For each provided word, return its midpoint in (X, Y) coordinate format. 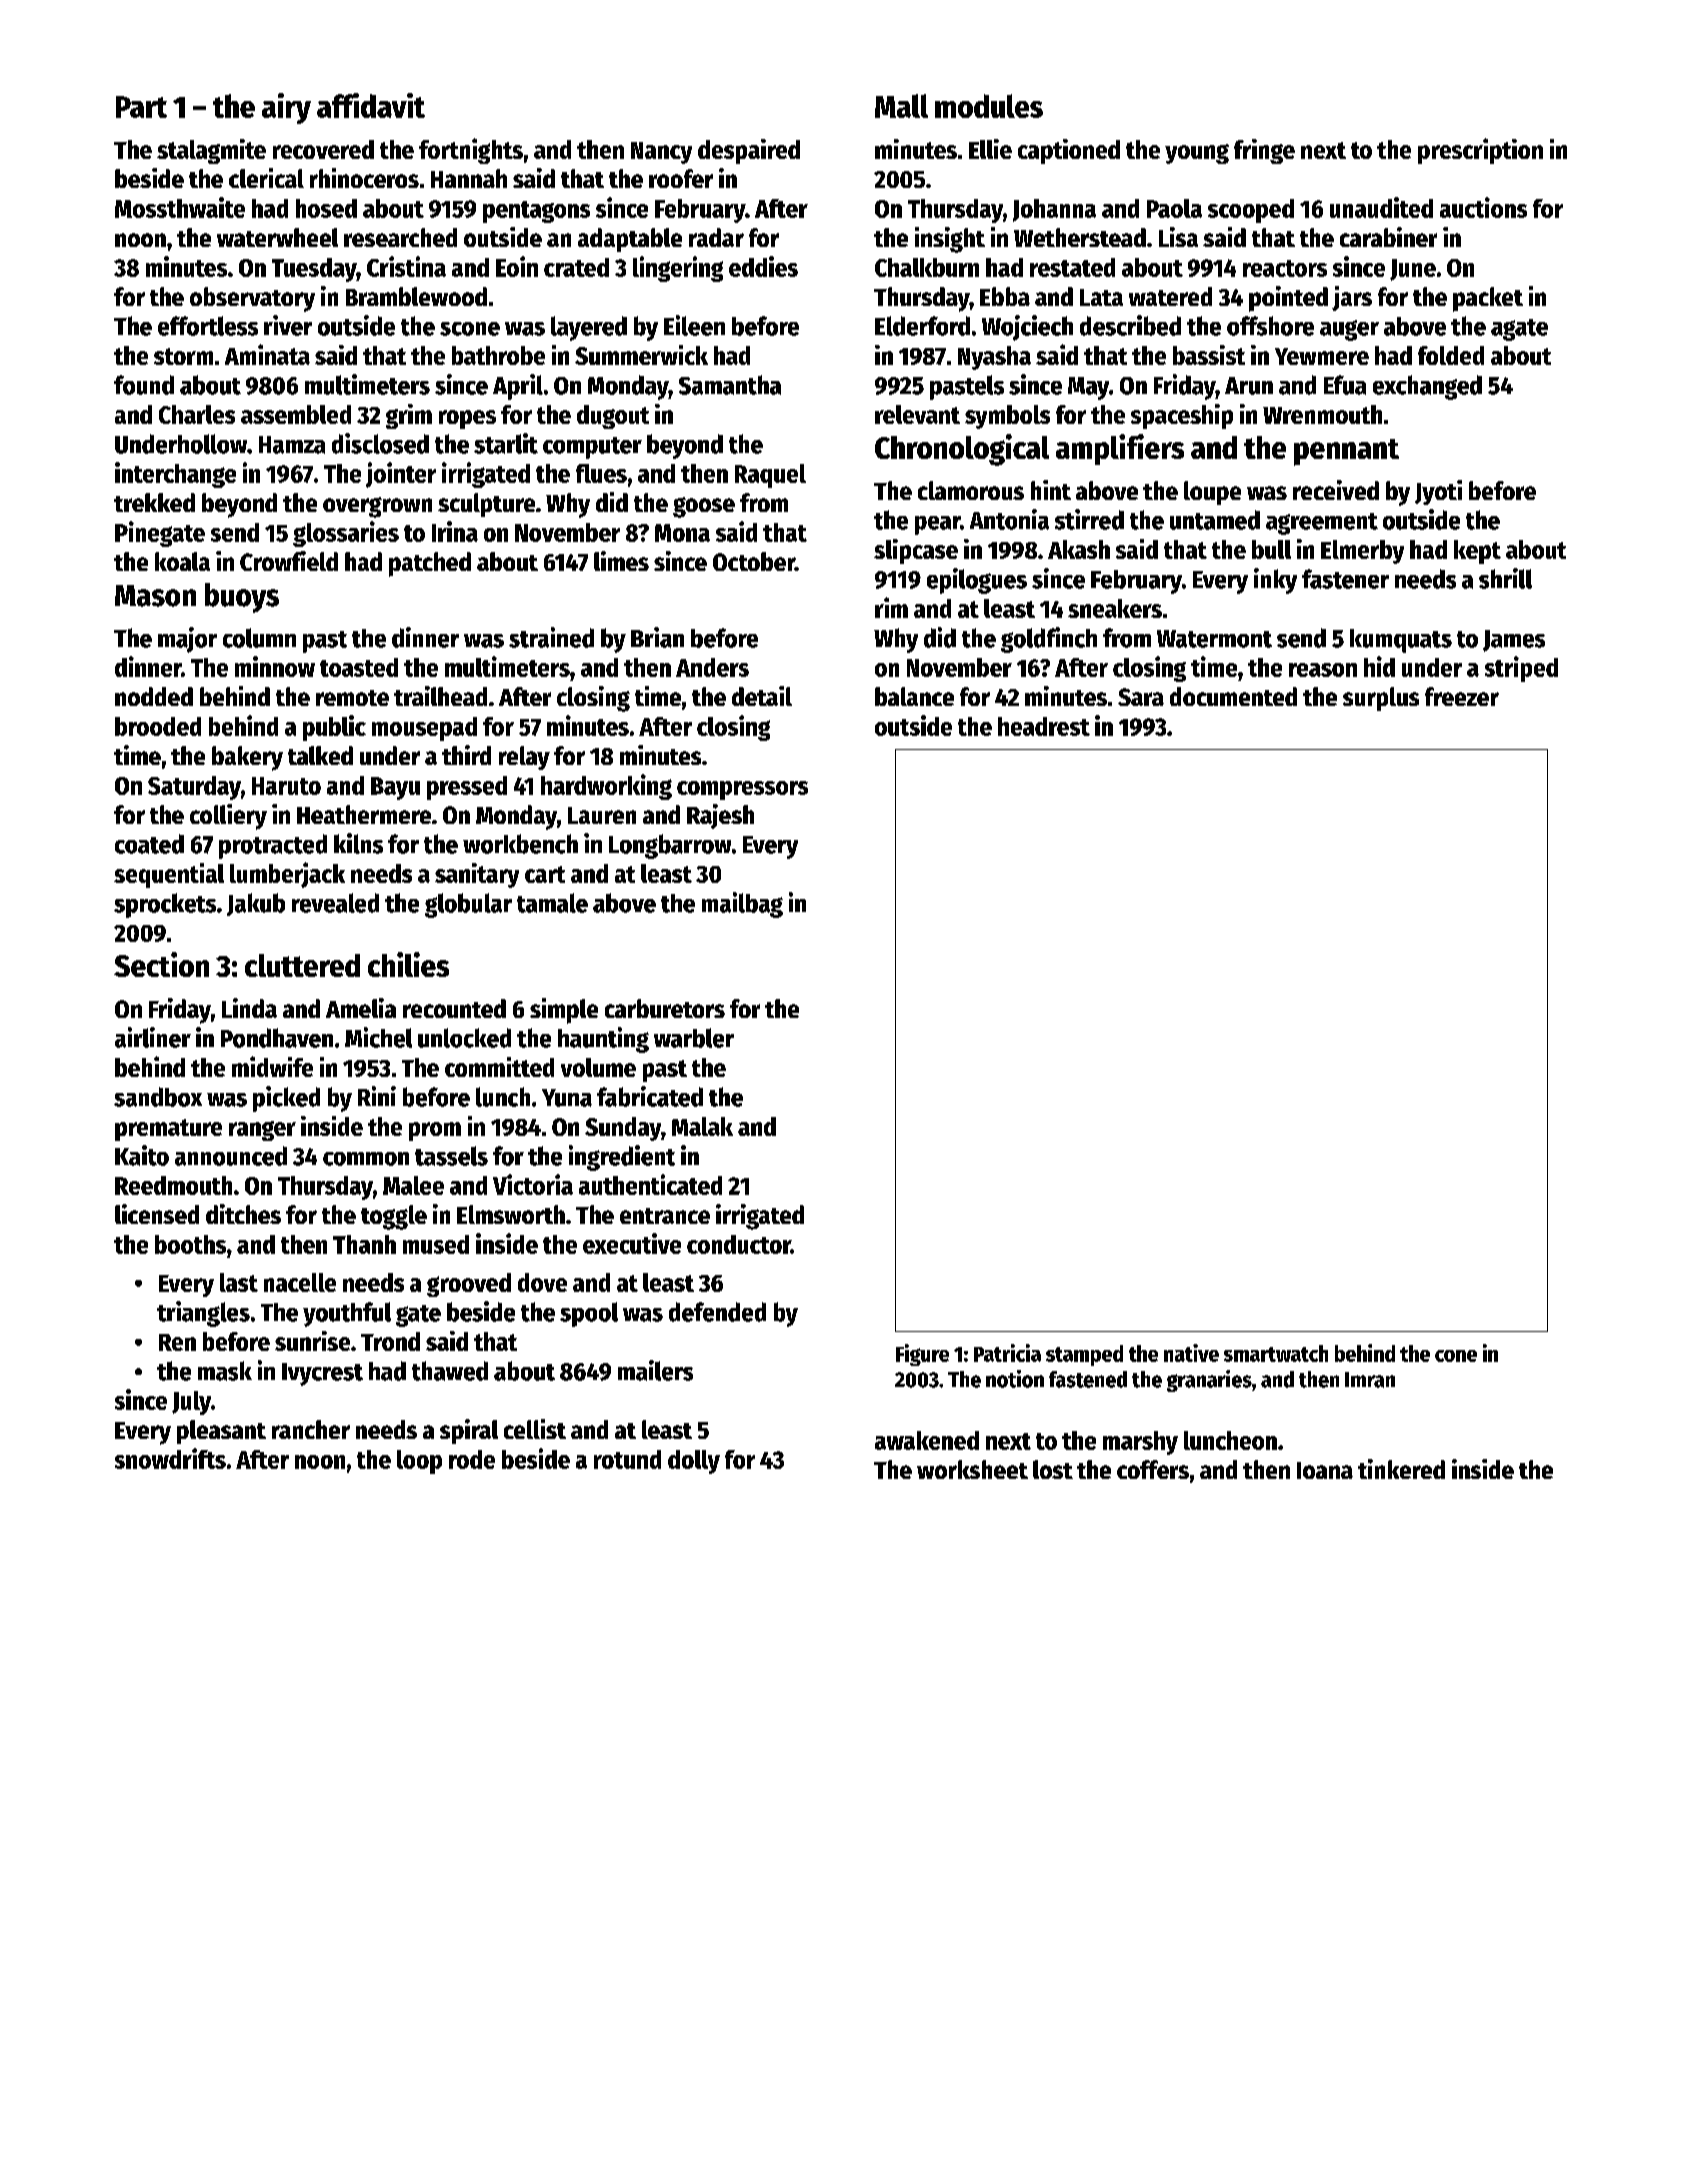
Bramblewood (416, 296)
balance (914, 696)
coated (149, 844)
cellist (535, 1429)
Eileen (694, 325)
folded (1451, 355)
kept (1477, 552)
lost (1053, 1469)
